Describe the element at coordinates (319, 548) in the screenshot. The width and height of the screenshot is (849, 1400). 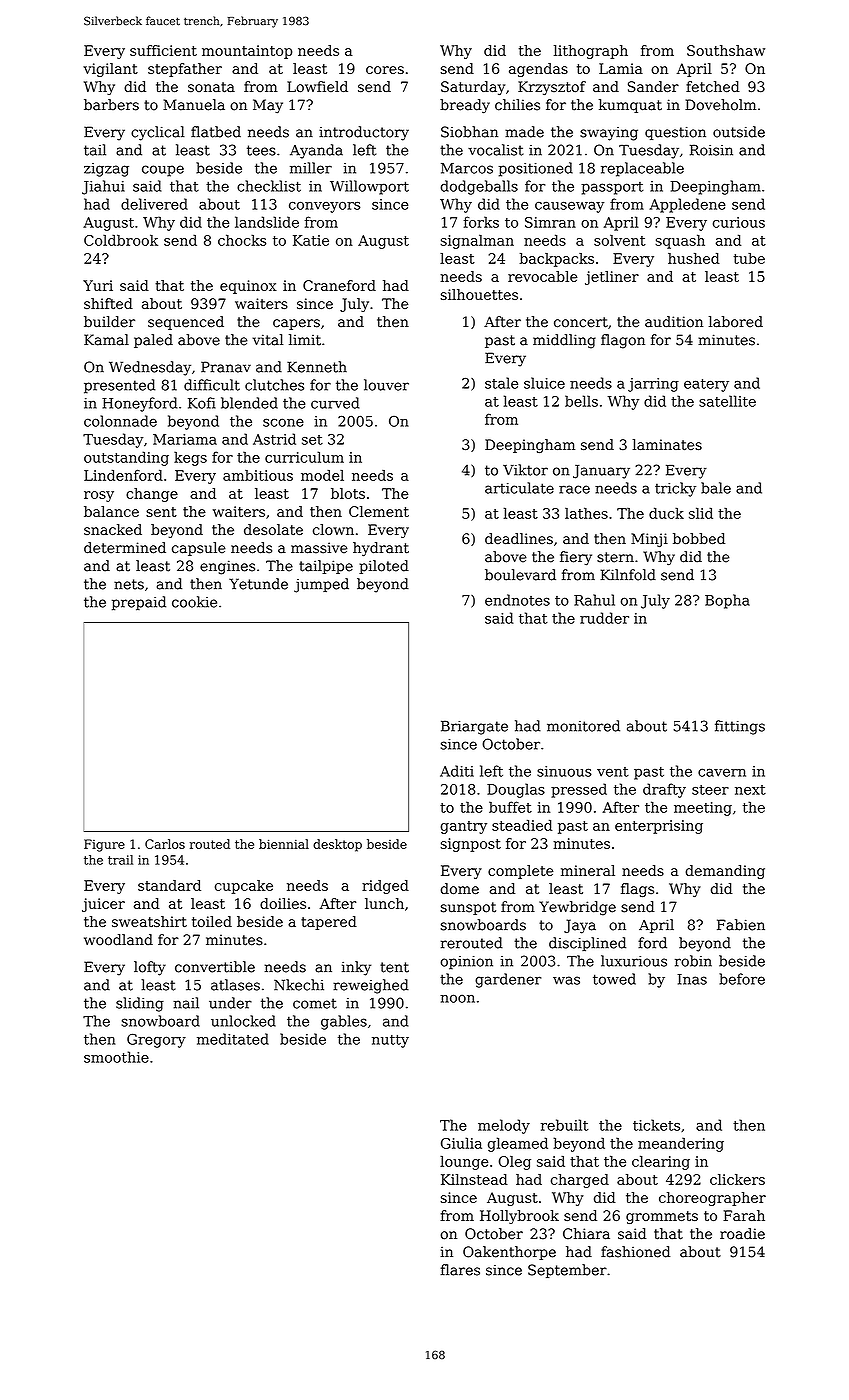
I see `massive` at that location.
